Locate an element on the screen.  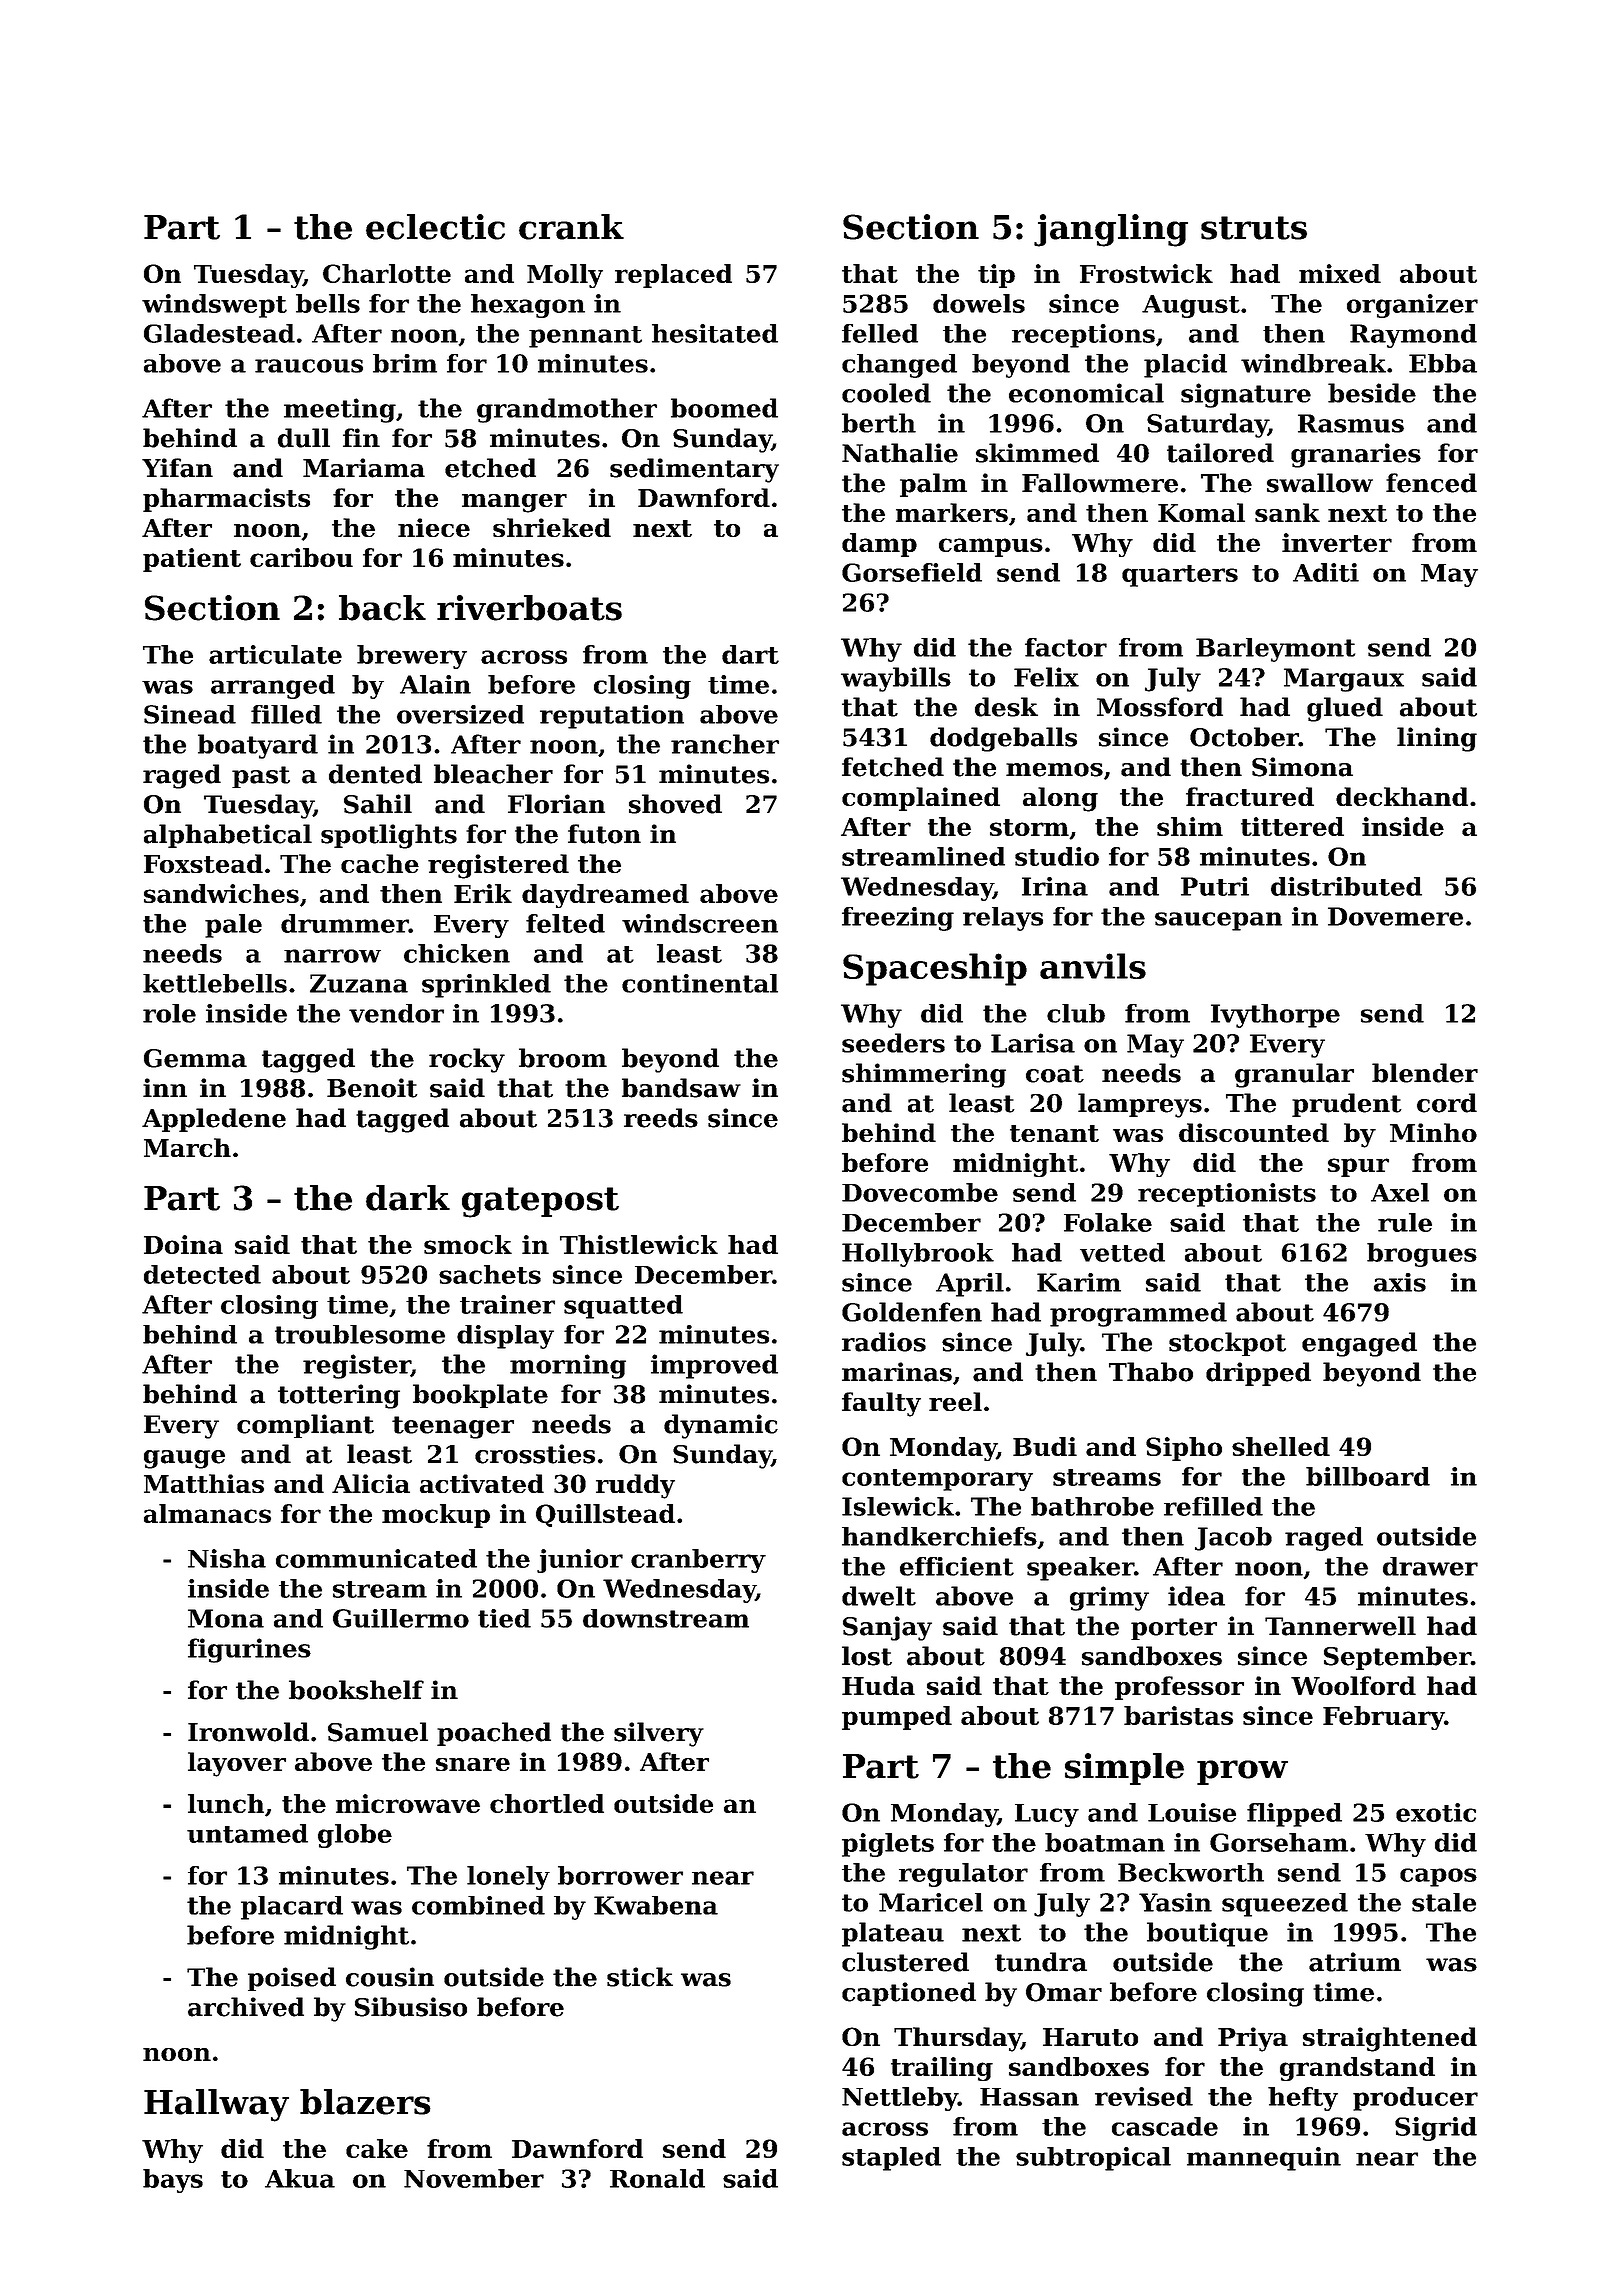
Gorsefield is located at coordinates (912, 572).
